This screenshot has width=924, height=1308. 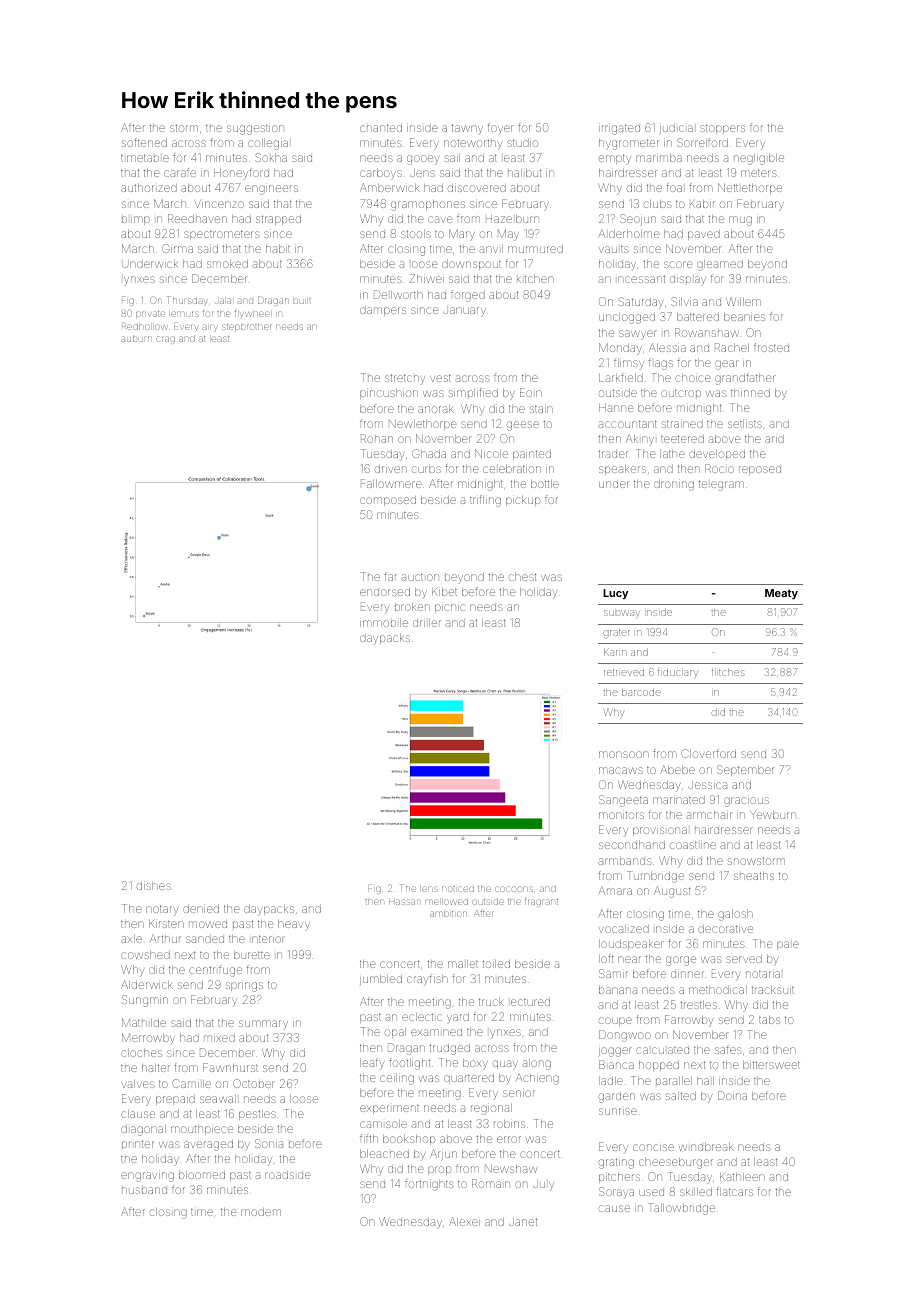 I want to click on Tallowbridge, so click(x=681, y=1209).
